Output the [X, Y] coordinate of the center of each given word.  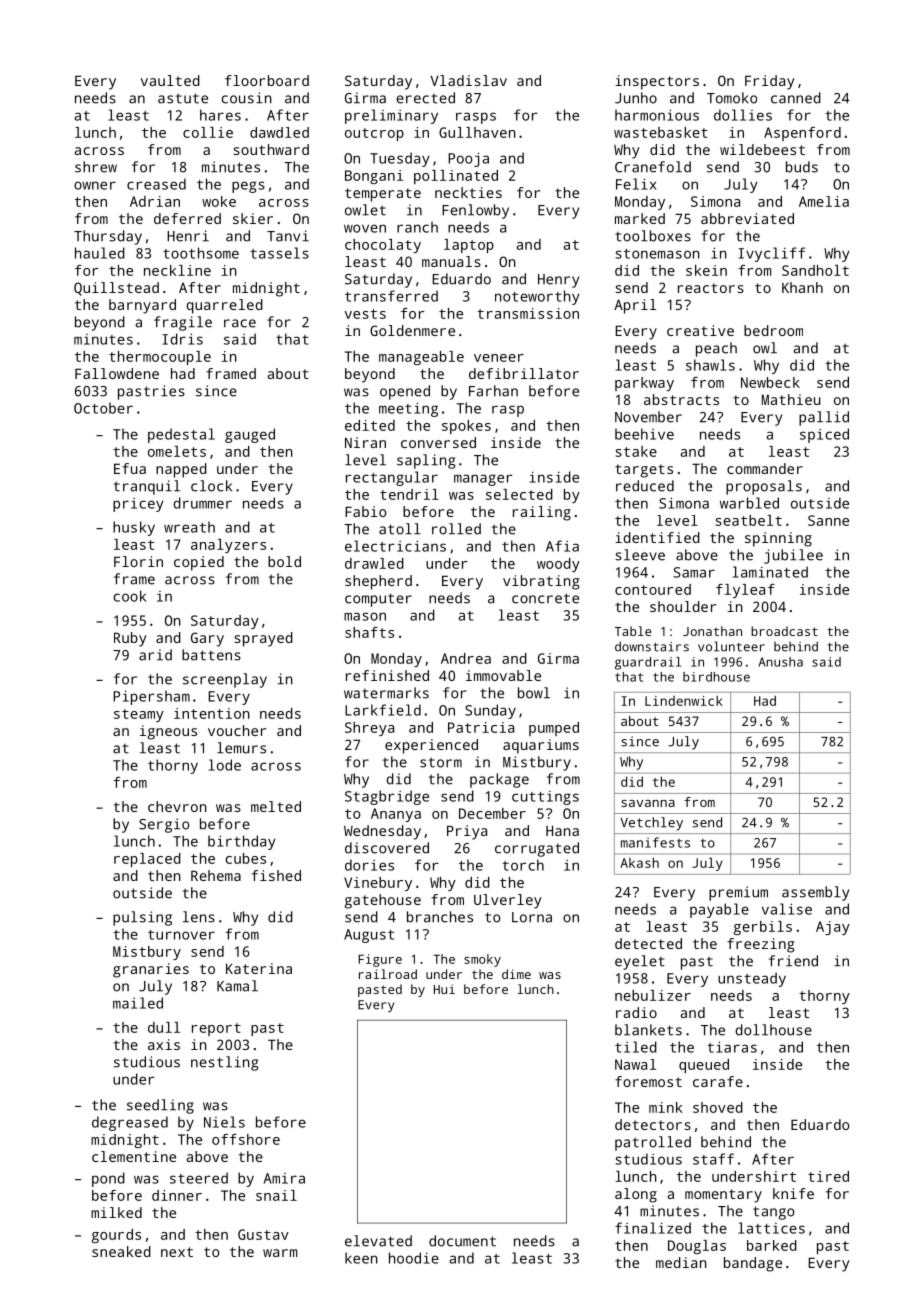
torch [523, 865]
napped [181, 470]
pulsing [142, 918]
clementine [134, 1156]
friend [793, 961]
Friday [770, 82]
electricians [395, 546]
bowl [534, 693]
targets [644, 471]
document [462, 1241]
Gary [207, 639]
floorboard [267, 80]
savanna [648, 803]
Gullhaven [477, 132]
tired [828, 1176]
